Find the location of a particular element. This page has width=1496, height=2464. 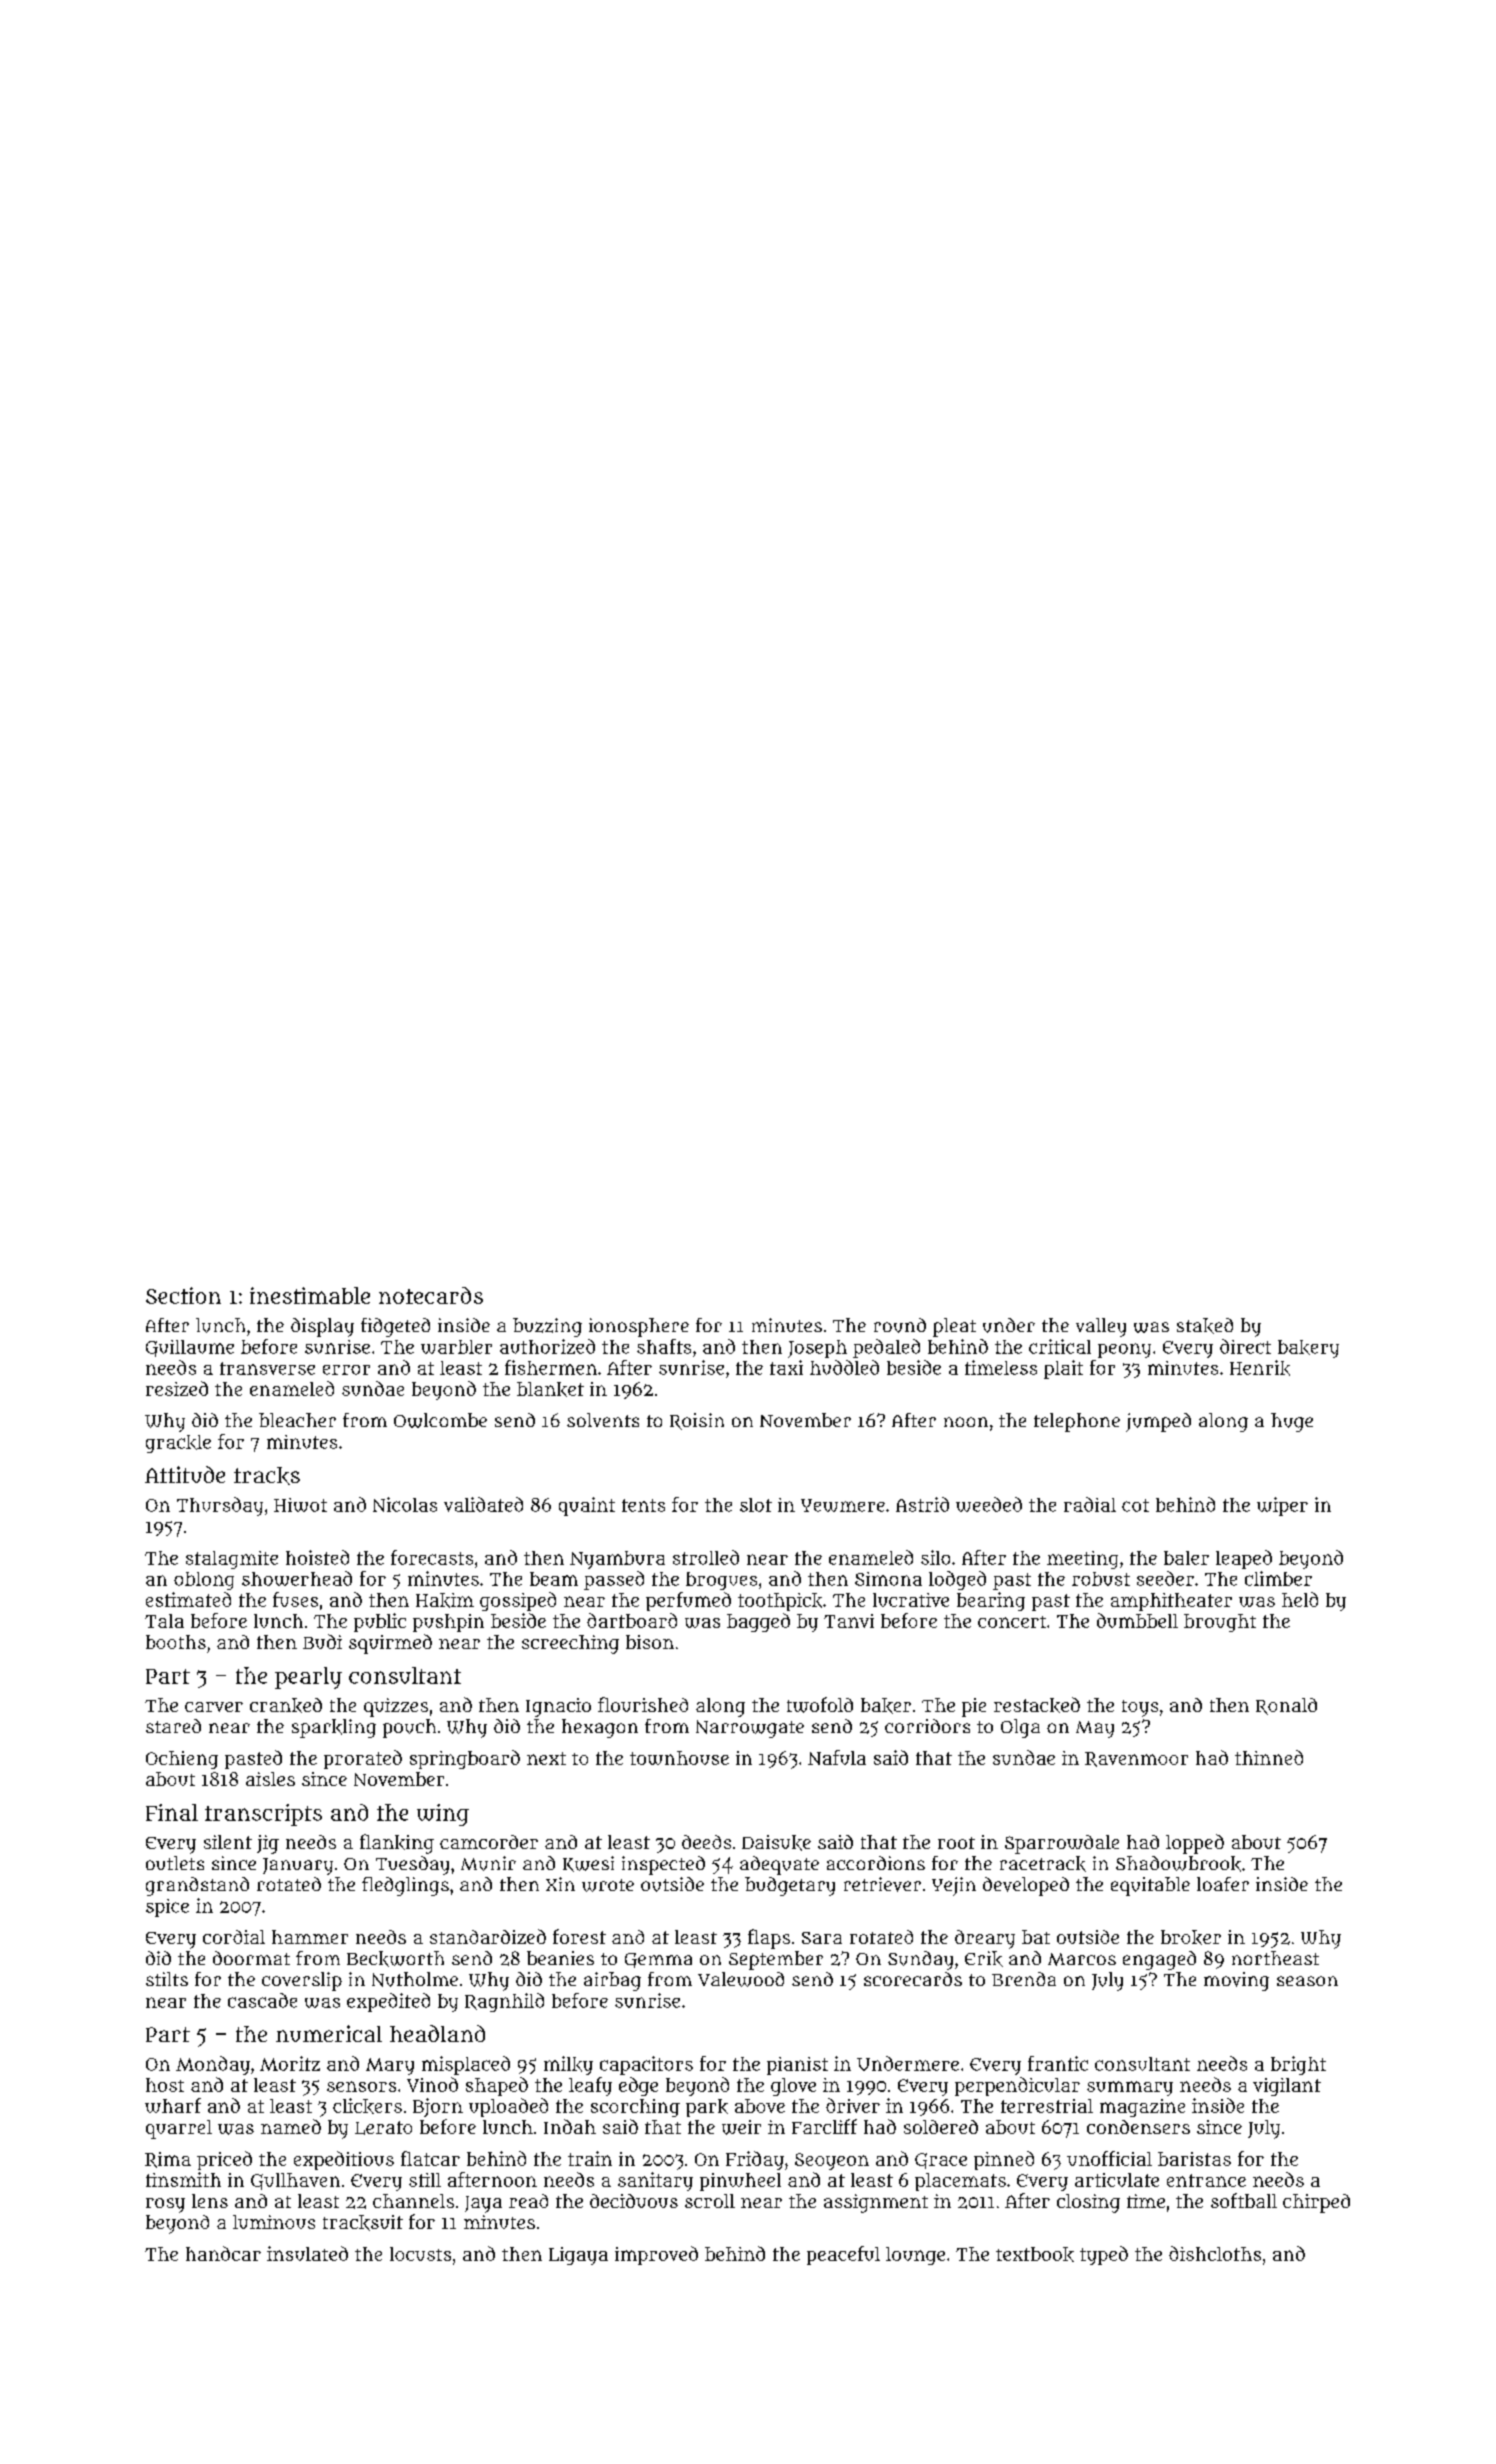

Guillaume is located at coordinates (190, 1348).
